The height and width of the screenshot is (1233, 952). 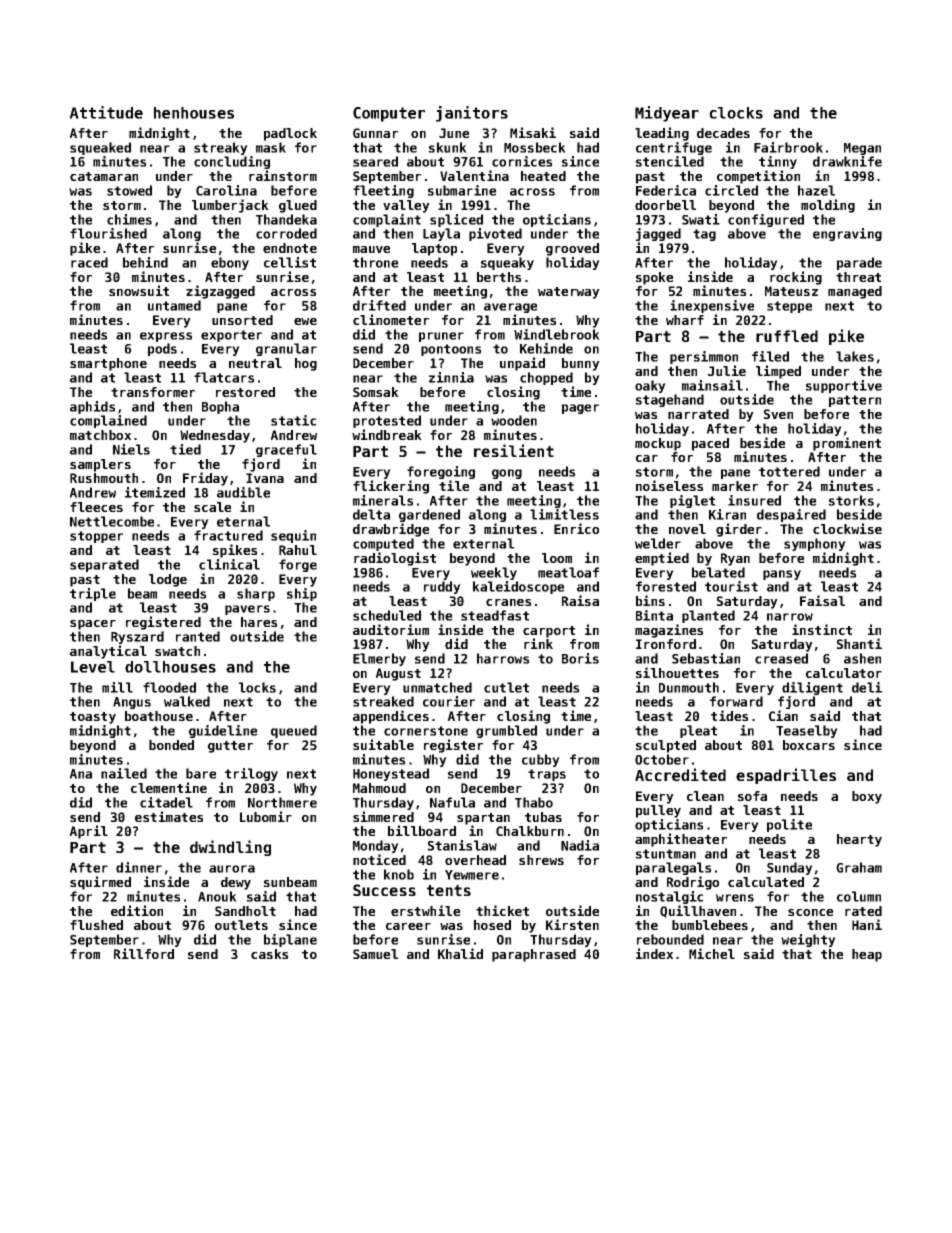 What do you see at coordinates (290, 248) in the screenshot?
I see `endnote` at bounding box center [290, 248].
